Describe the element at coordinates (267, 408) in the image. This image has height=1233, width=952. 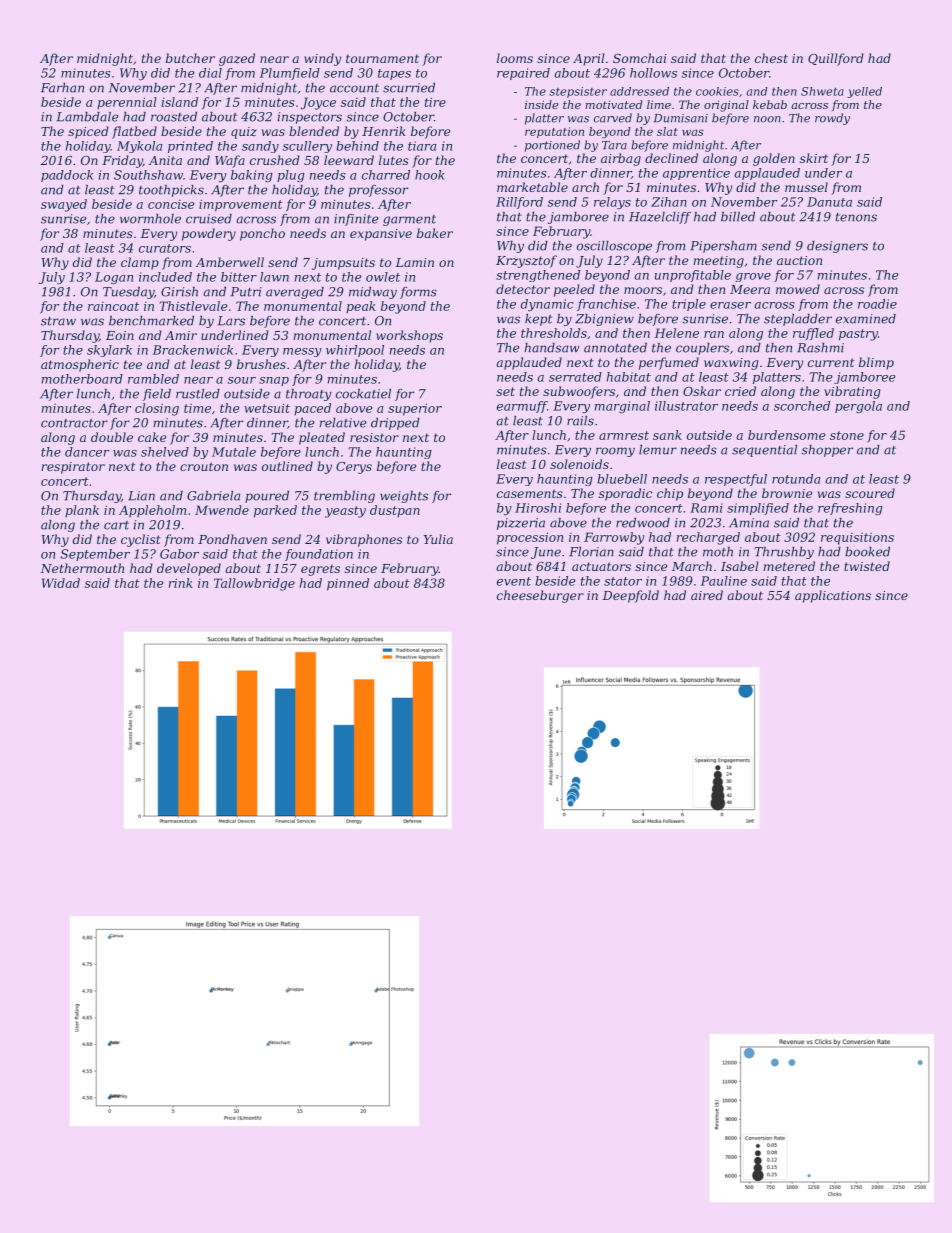
I see `wetsuit` at that location.
